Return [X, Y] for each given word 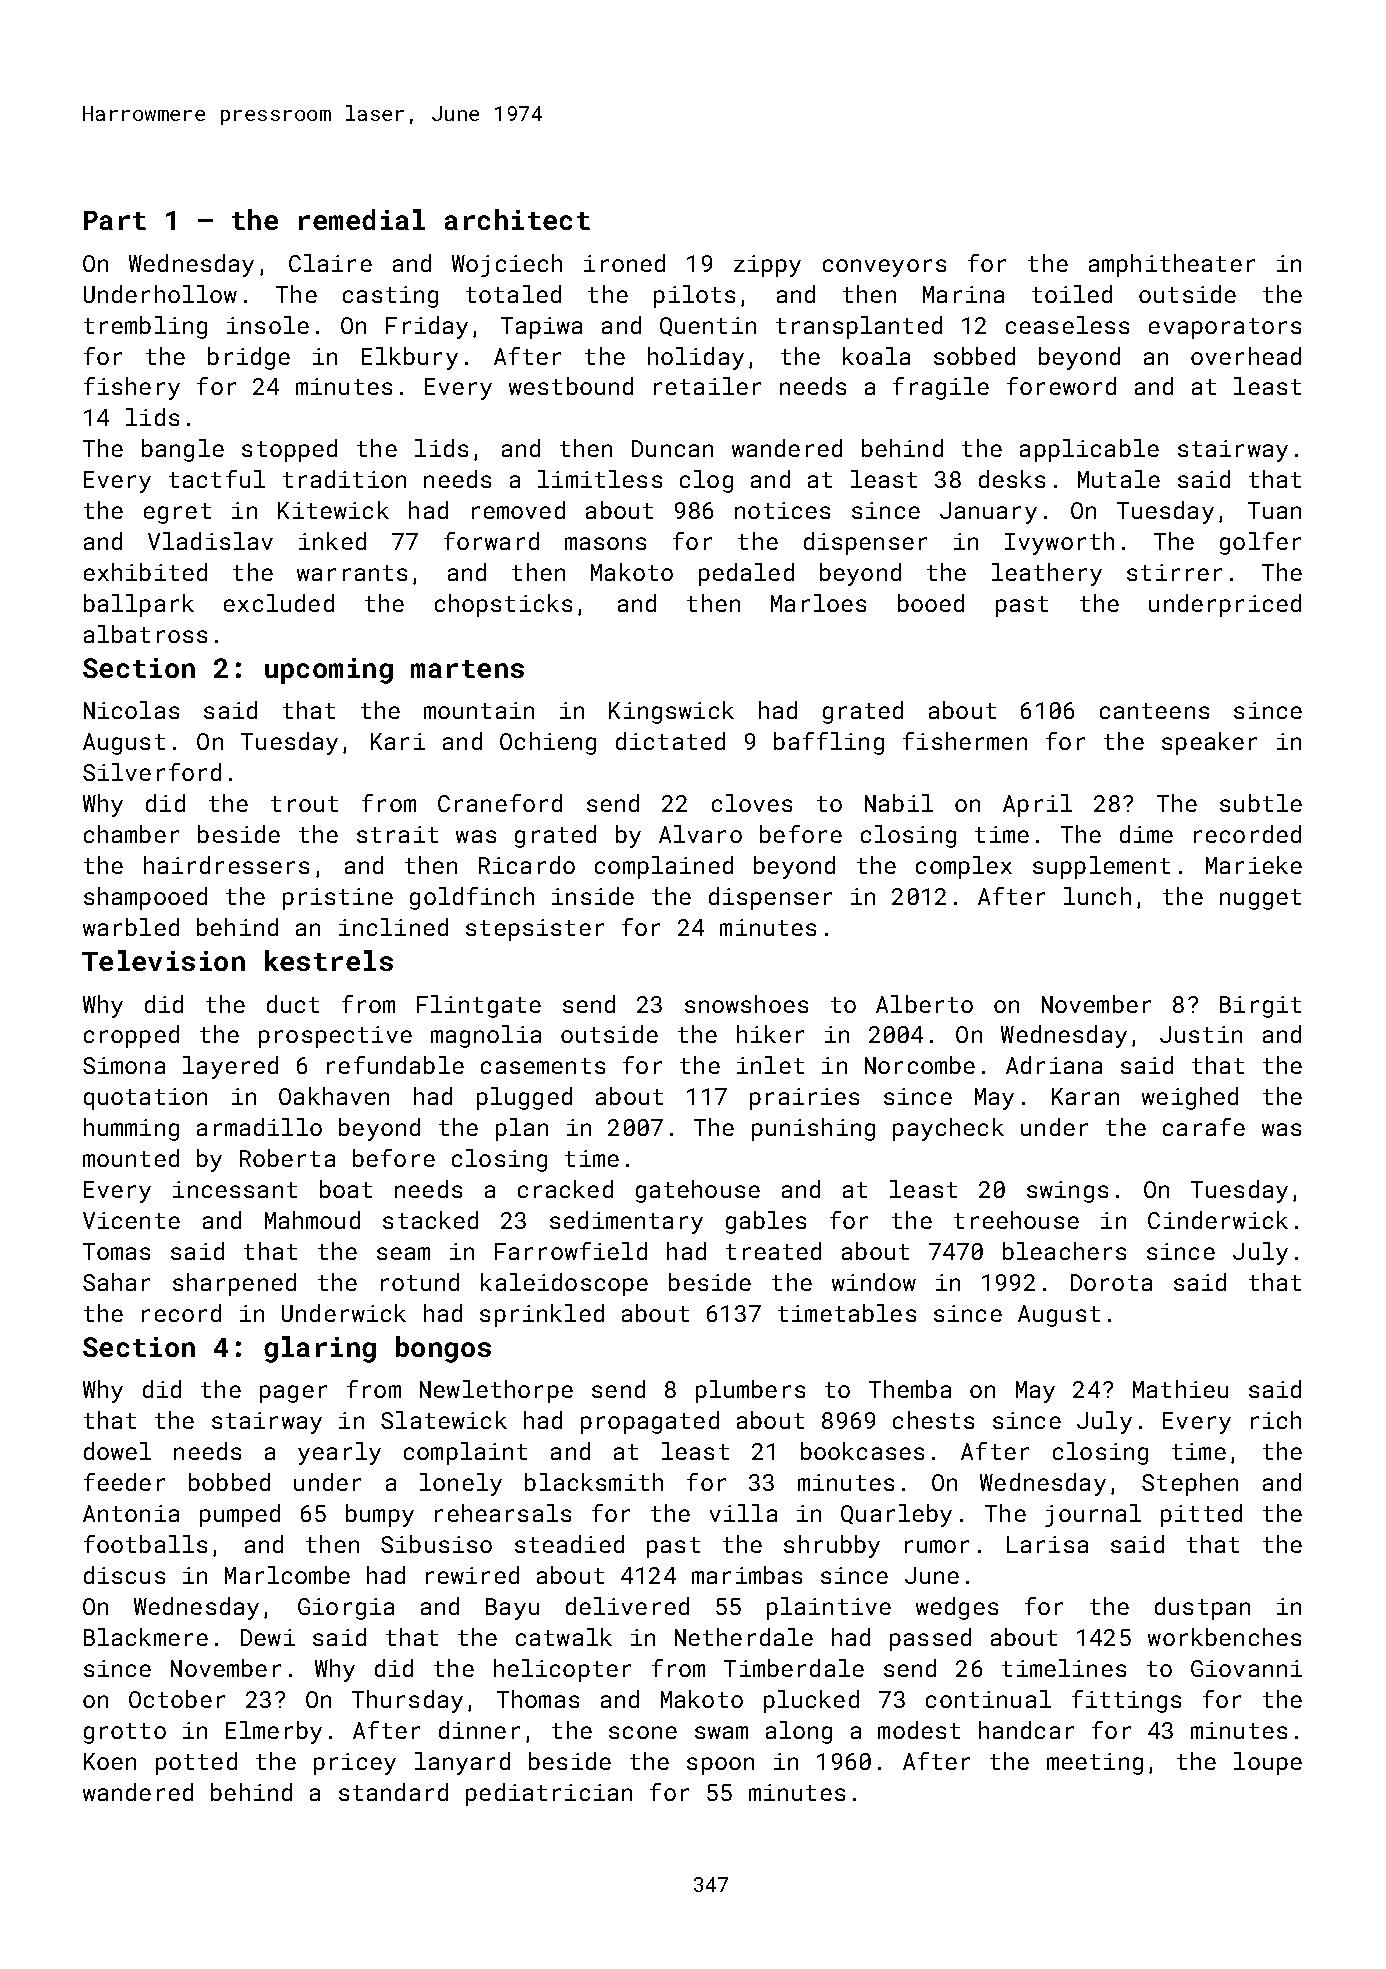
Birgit [1260, 1007]
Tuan [1274, 510]
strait [397, 834]
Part [115, 220]
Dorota [1111, 1282]
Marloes [818, 603]
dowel [117, 1451]
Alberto [924, 1004]
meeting [1095, 1764]
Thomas [538, 1699]
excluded [279, 603]
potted [196, 1763]
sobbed [974, 356]
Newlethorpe [496, 1391]
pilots [694, 296]
